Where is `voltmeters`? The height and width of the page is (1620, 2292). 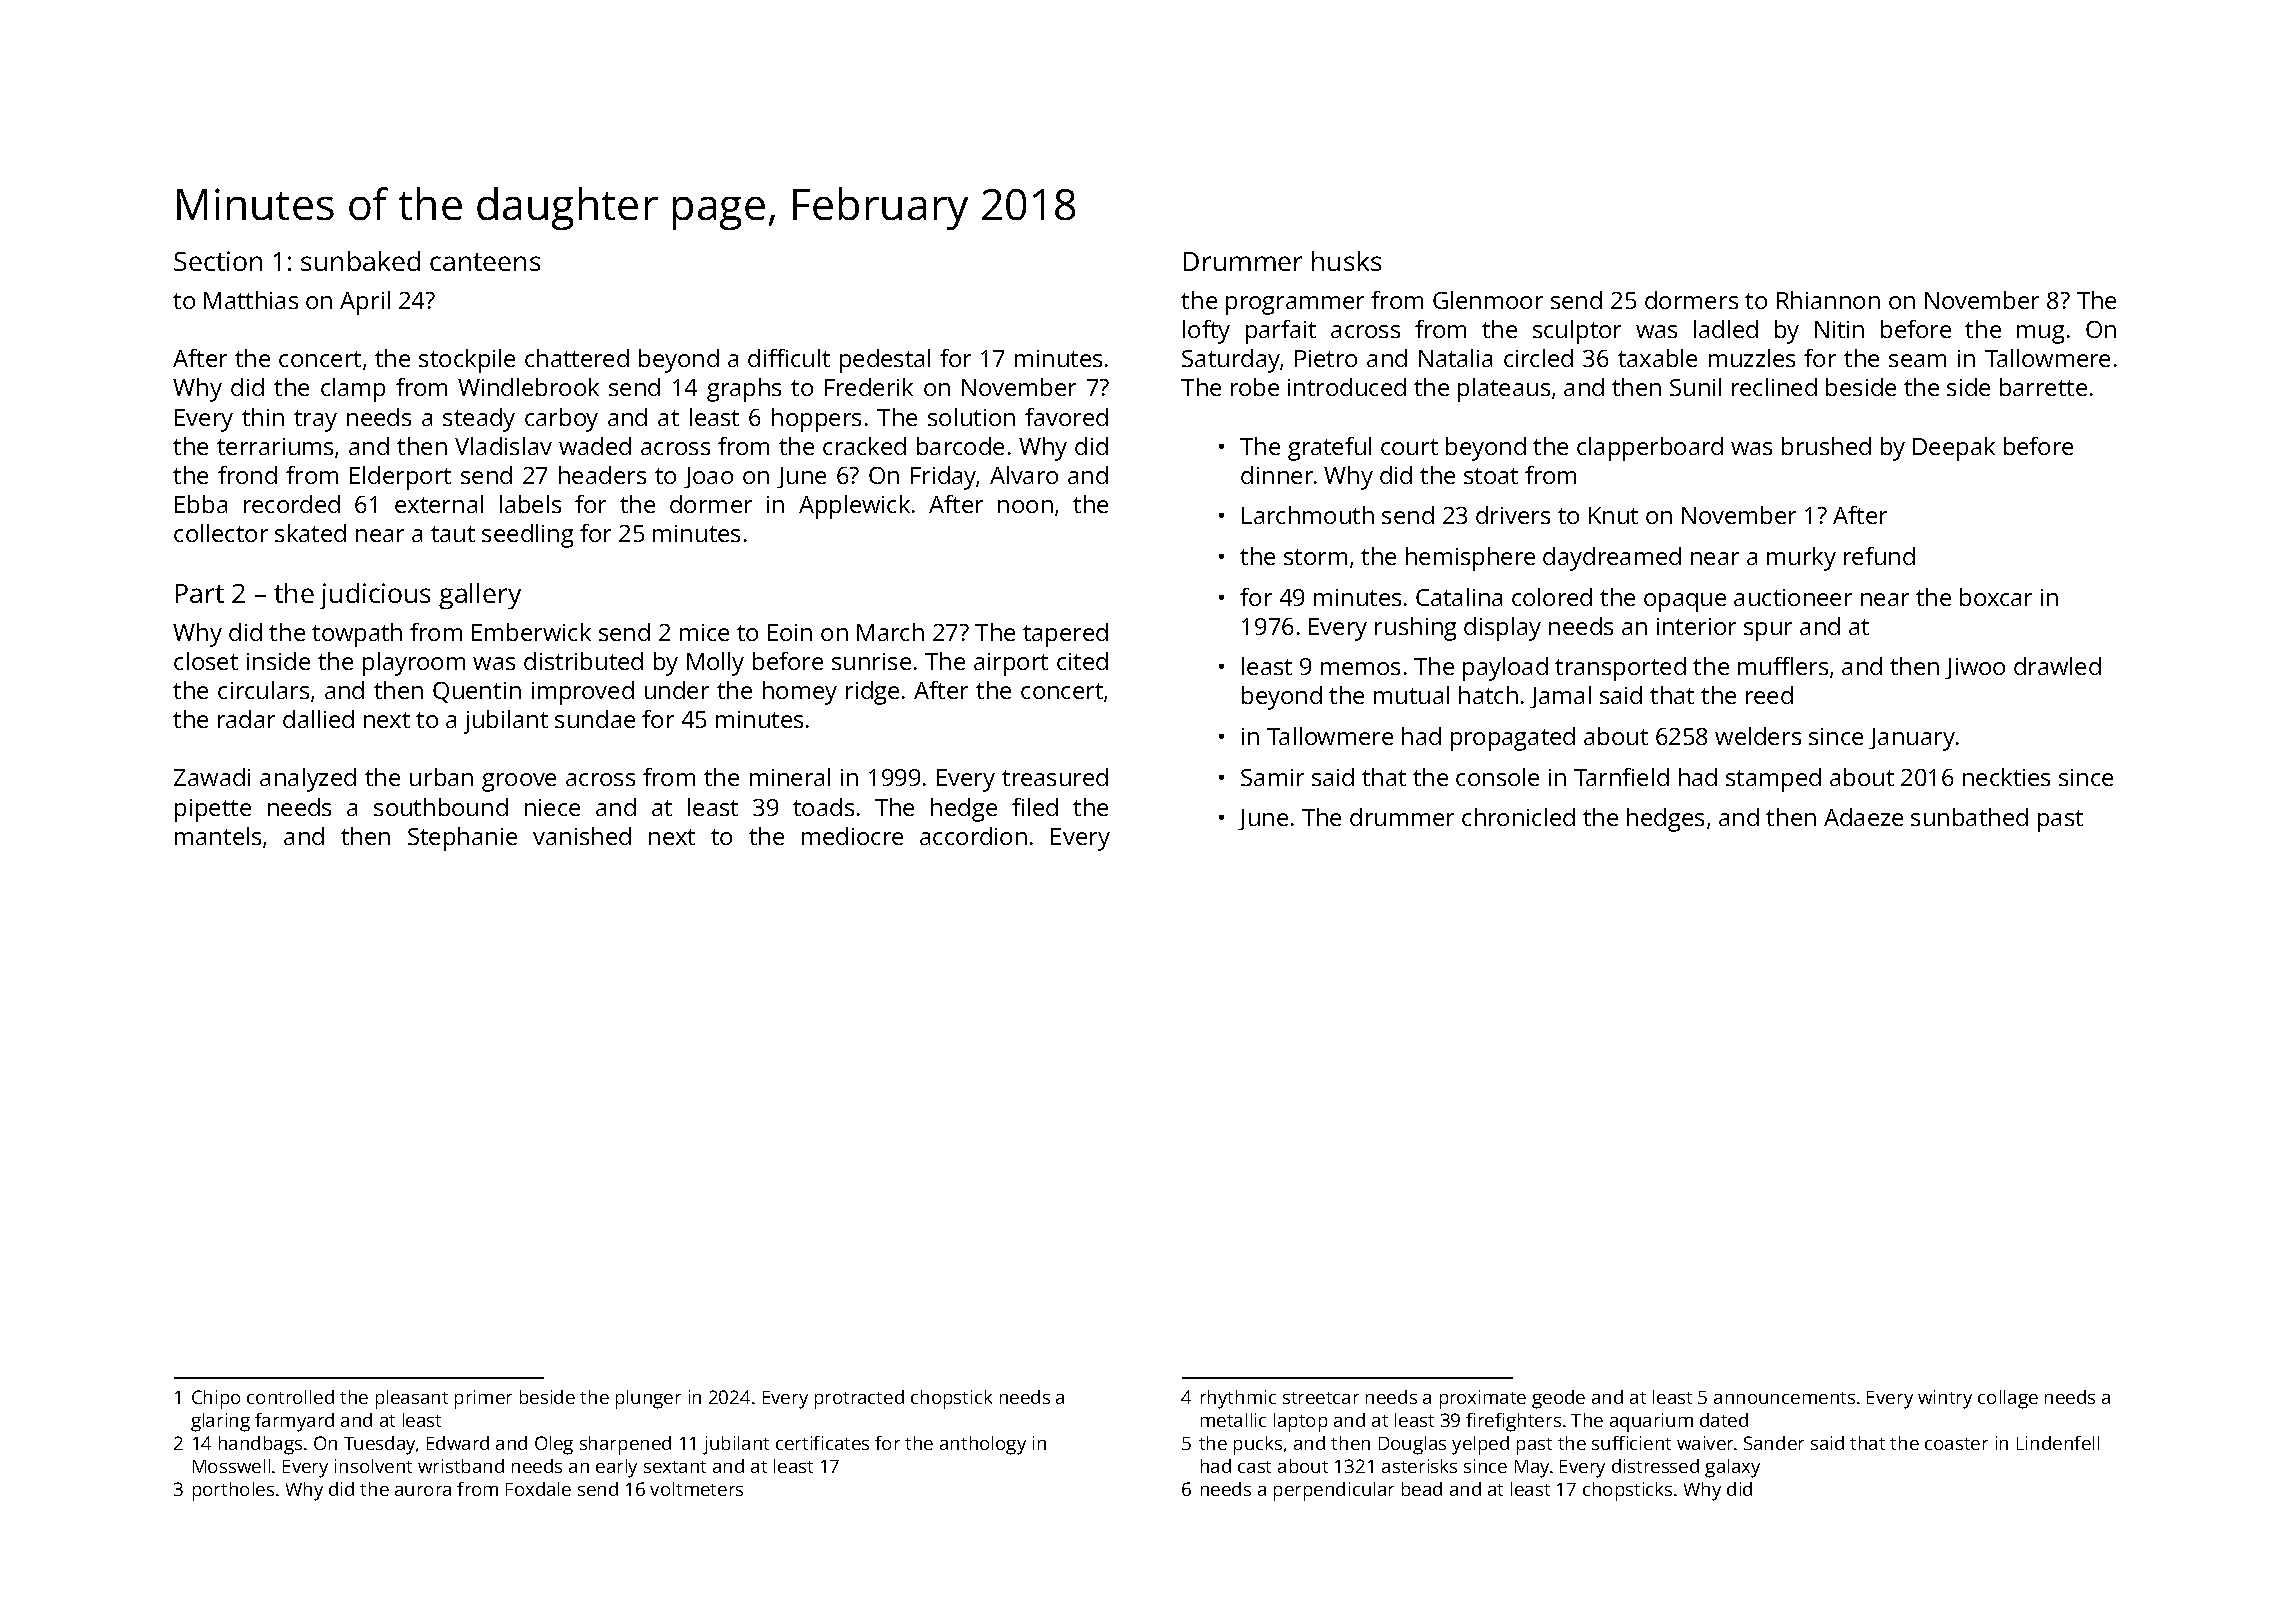 voltmeters is located at coordinates (696, 1489).
